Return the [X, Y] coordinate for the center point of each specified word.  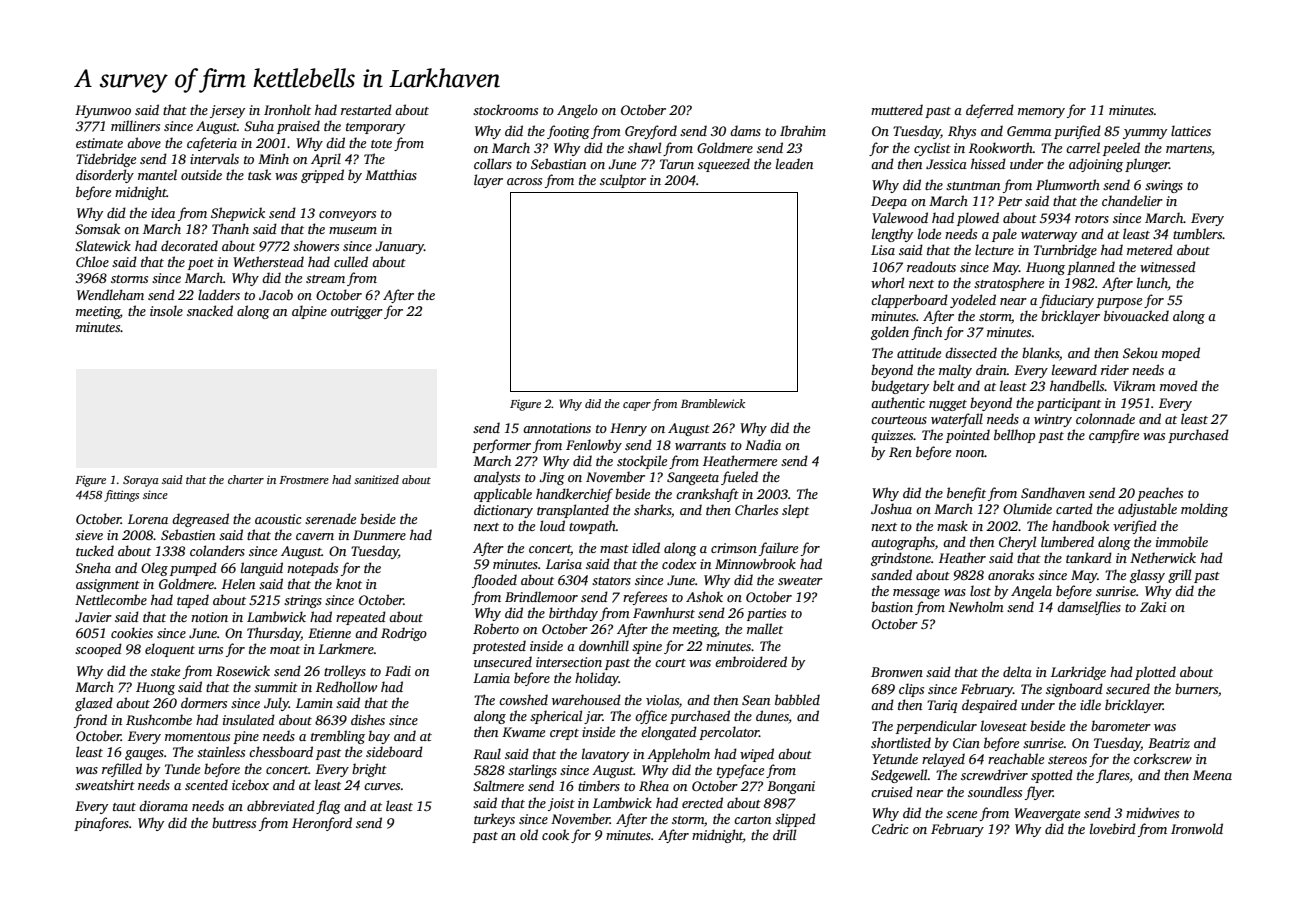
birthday [573, 614]
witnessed [1168, 266]
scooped [98, 650]
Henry [628, 429]
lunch [1152, 284]
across [524, 181]
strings [303, 601]
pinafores [101, 824]
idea [163, 212]
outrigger [357, 312]
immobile [1182, 541]
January [399, 247]
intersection [569, 662]
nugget [948, 405]
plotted [1155, 673]
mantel [157, 174]
